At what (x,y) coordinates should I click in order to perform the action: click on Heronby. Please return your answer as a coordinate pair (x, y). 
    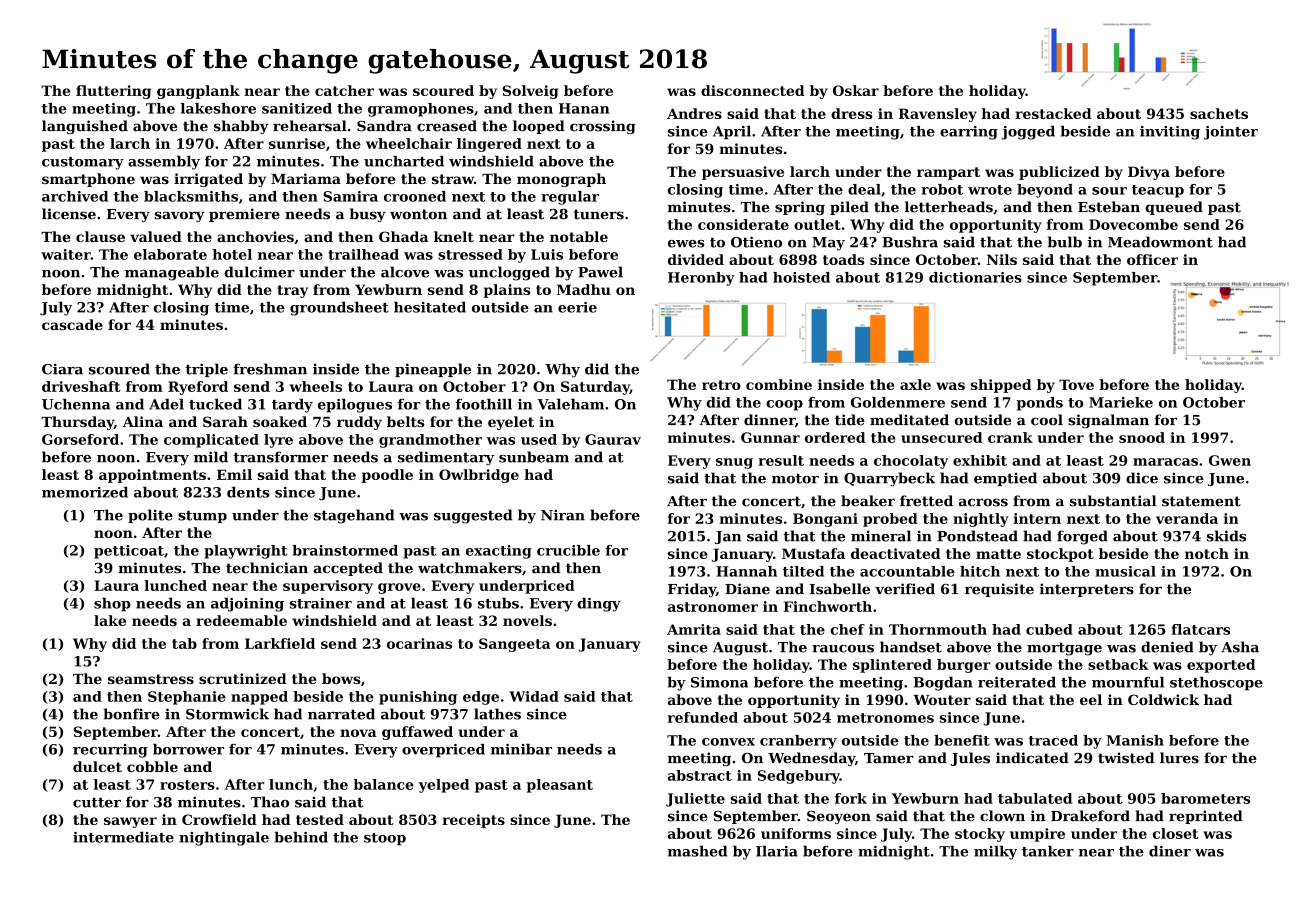
    Looking at the image, I should click on (701, 279).
